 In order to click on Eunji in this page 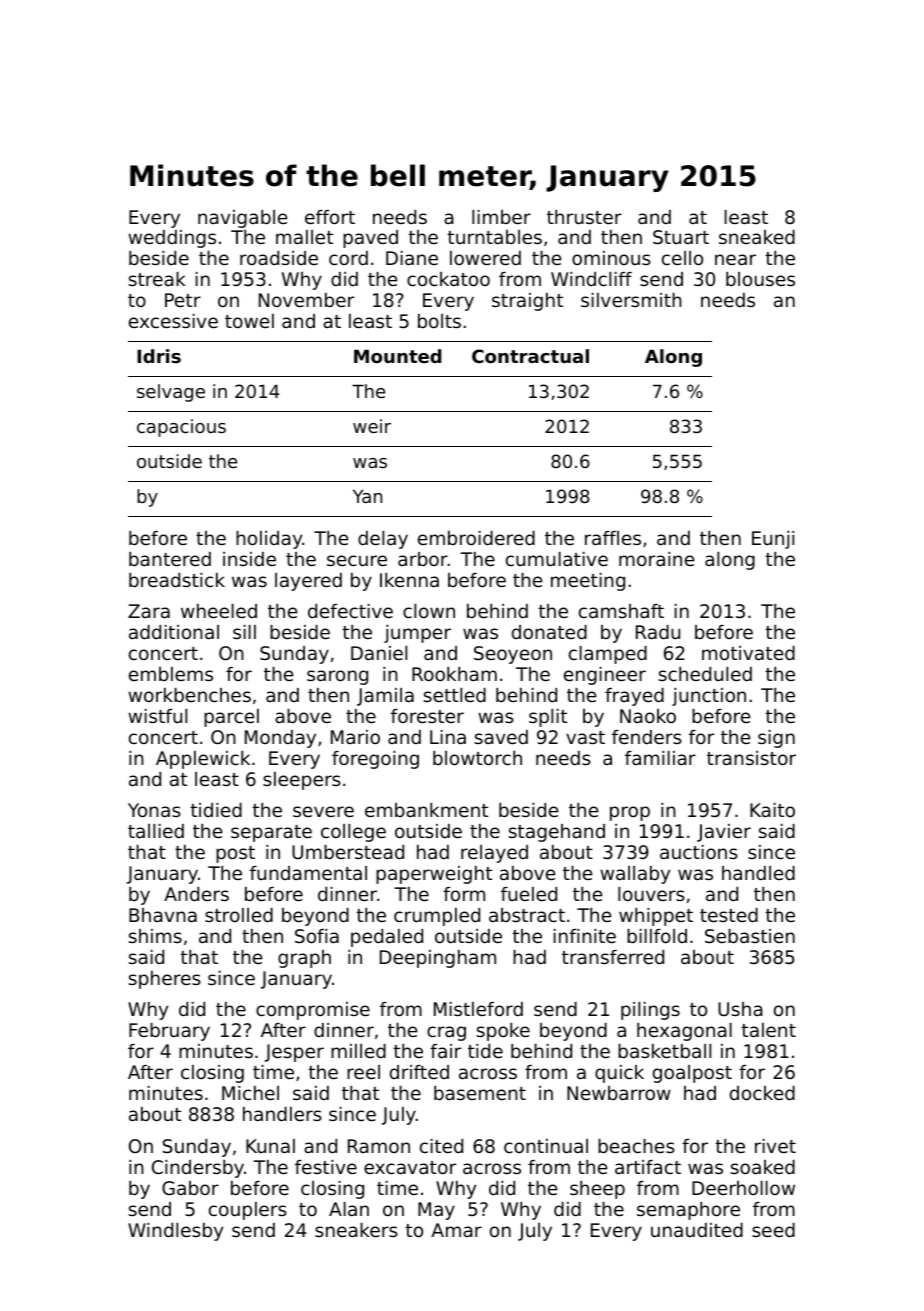, I will do `click(773, 540)`.
